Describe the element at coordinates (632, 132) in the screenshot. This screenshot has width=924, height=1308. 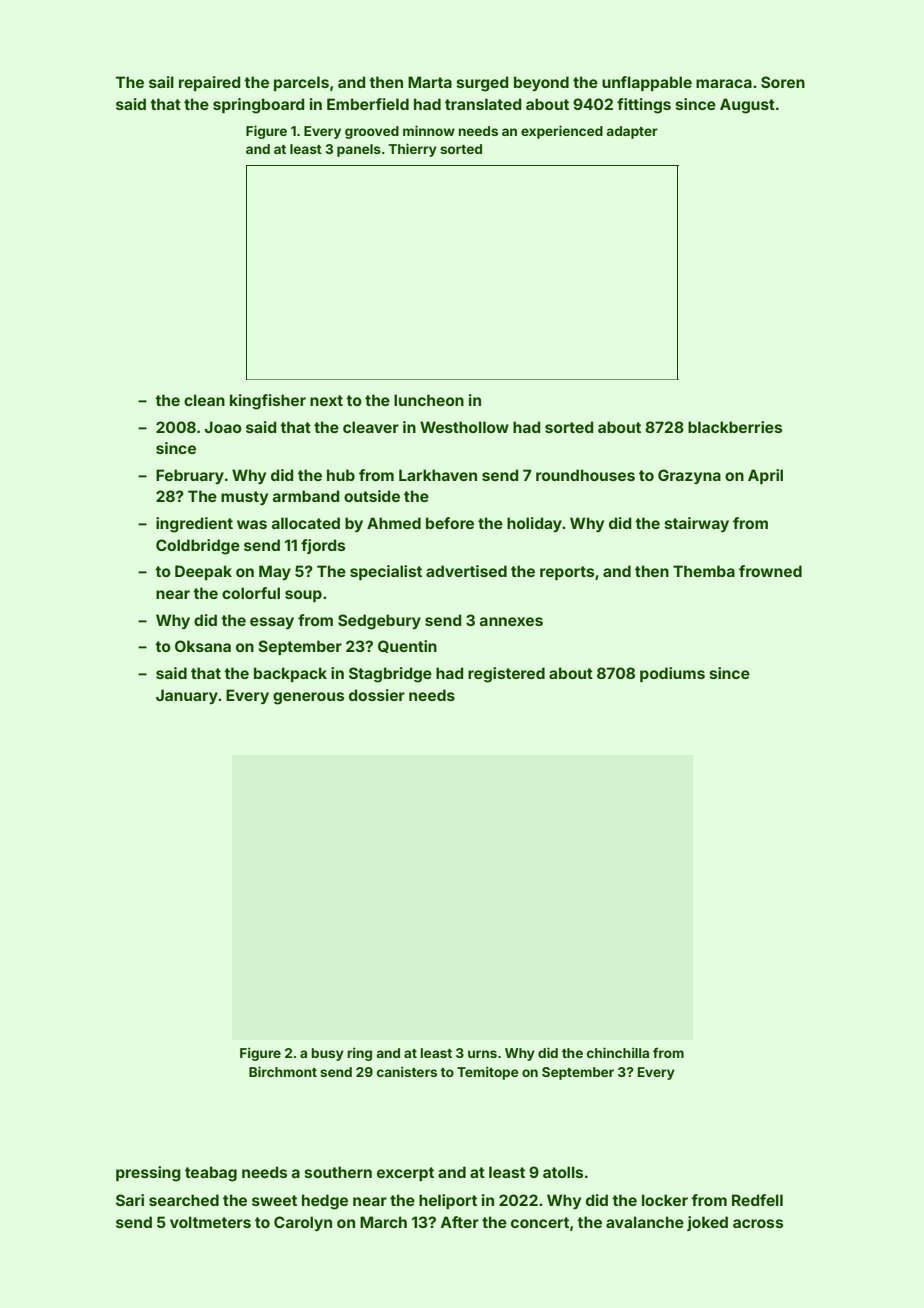
I see `adapter` at that location.
